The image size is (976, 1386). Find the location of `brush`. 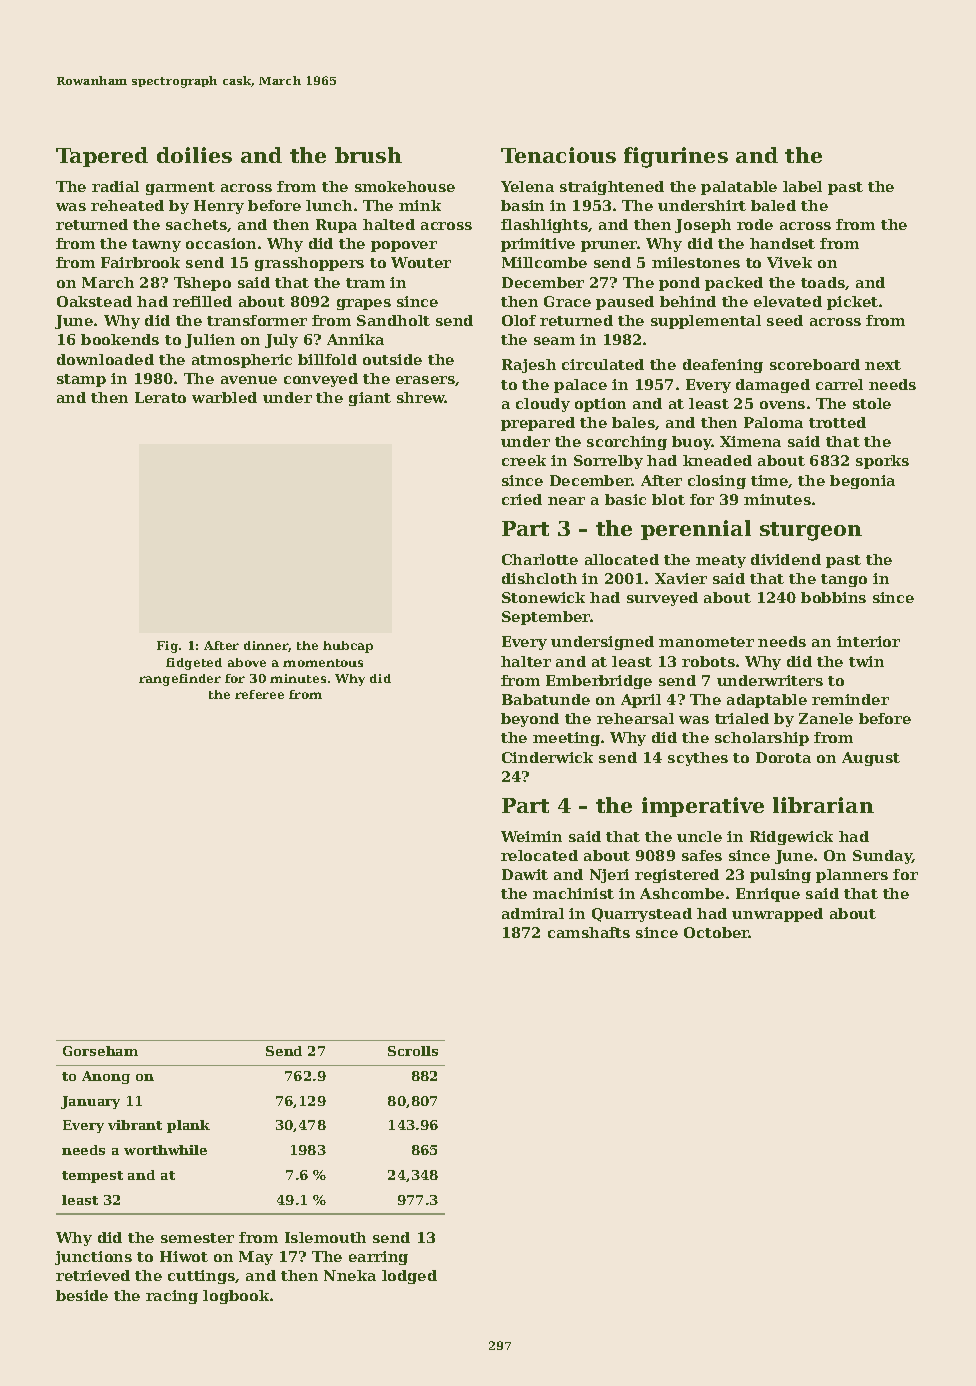

brush is located at coordinates (368, 155).
